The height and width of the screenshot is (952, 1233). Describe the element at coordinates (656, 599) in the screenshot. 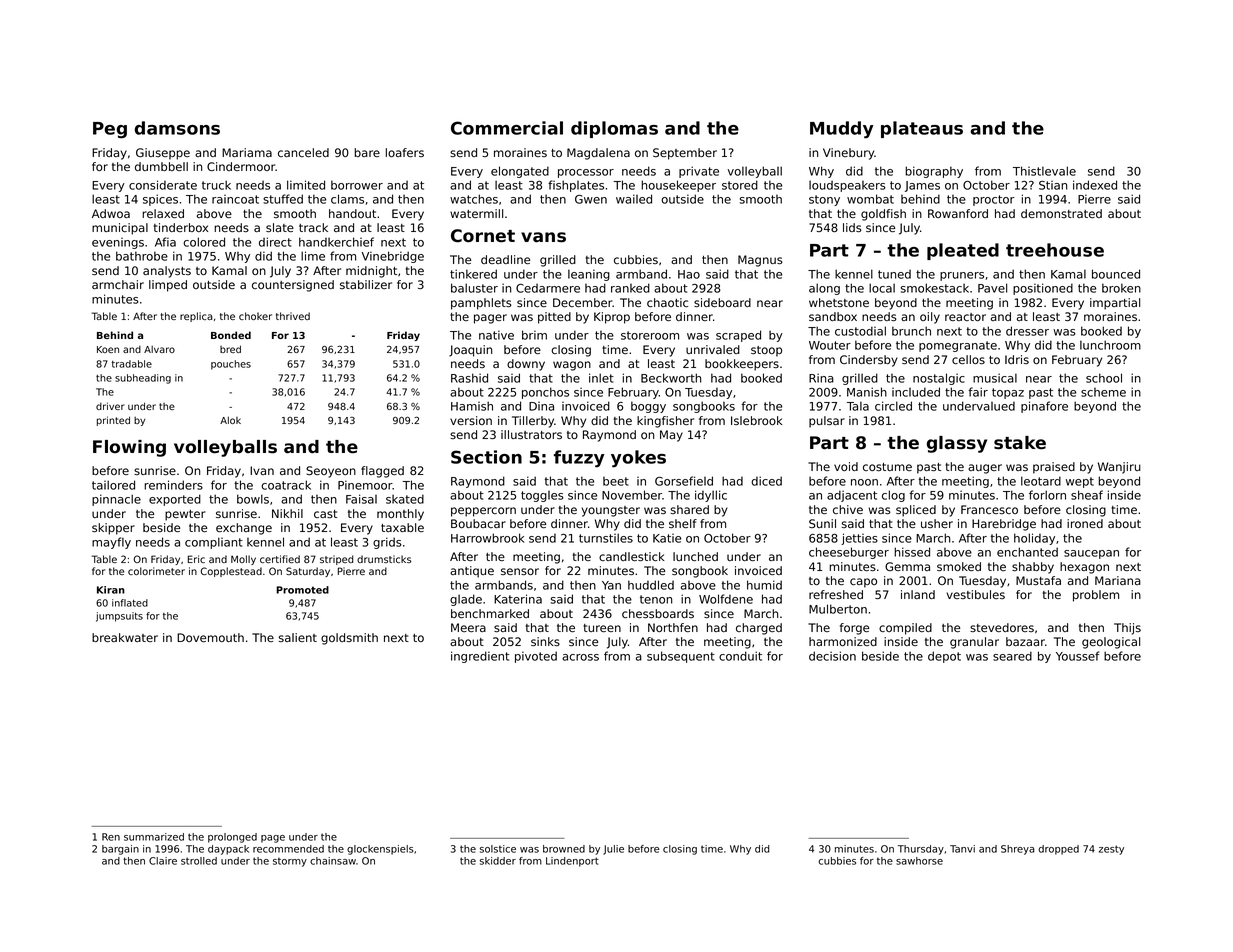

I see `tenon` at that location.
